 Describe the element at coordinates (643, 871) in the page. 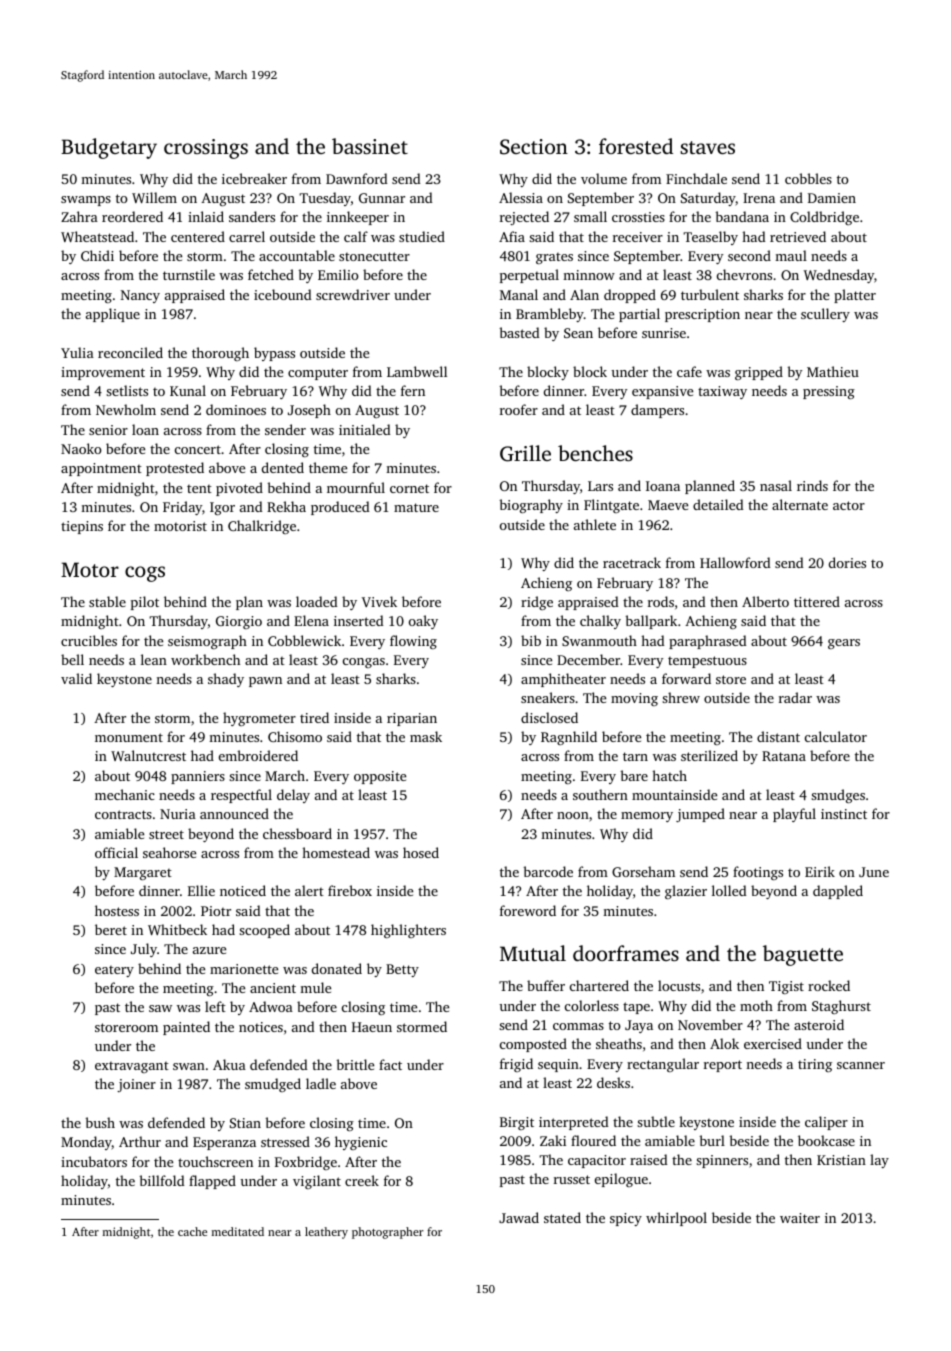

I see `Gorseham` at that location.
